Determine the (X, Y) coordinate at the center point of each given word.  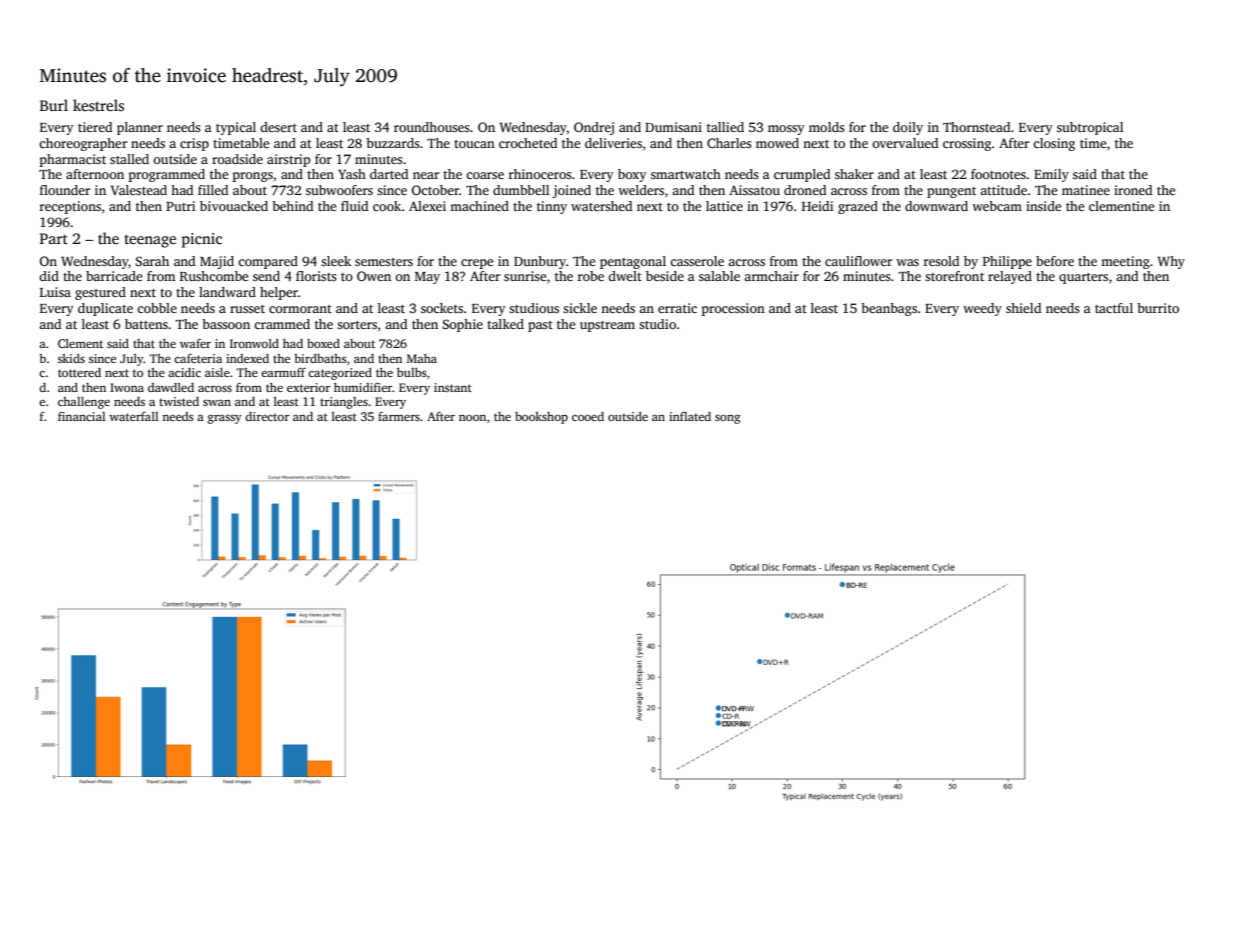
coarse (485, 175)
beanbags (889, 309)
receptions (70, 207)
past (540, 326)
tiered (95, 127)
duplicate (105, 309)
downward (936, 206)
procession (733, 309)
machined (479, 206)
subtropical (1090, 128)
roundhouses (432, 127)
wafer (195, 343)
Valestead (139, 190)
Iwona (127, 387)
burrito (1158, 308)
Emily (1051, 175)
